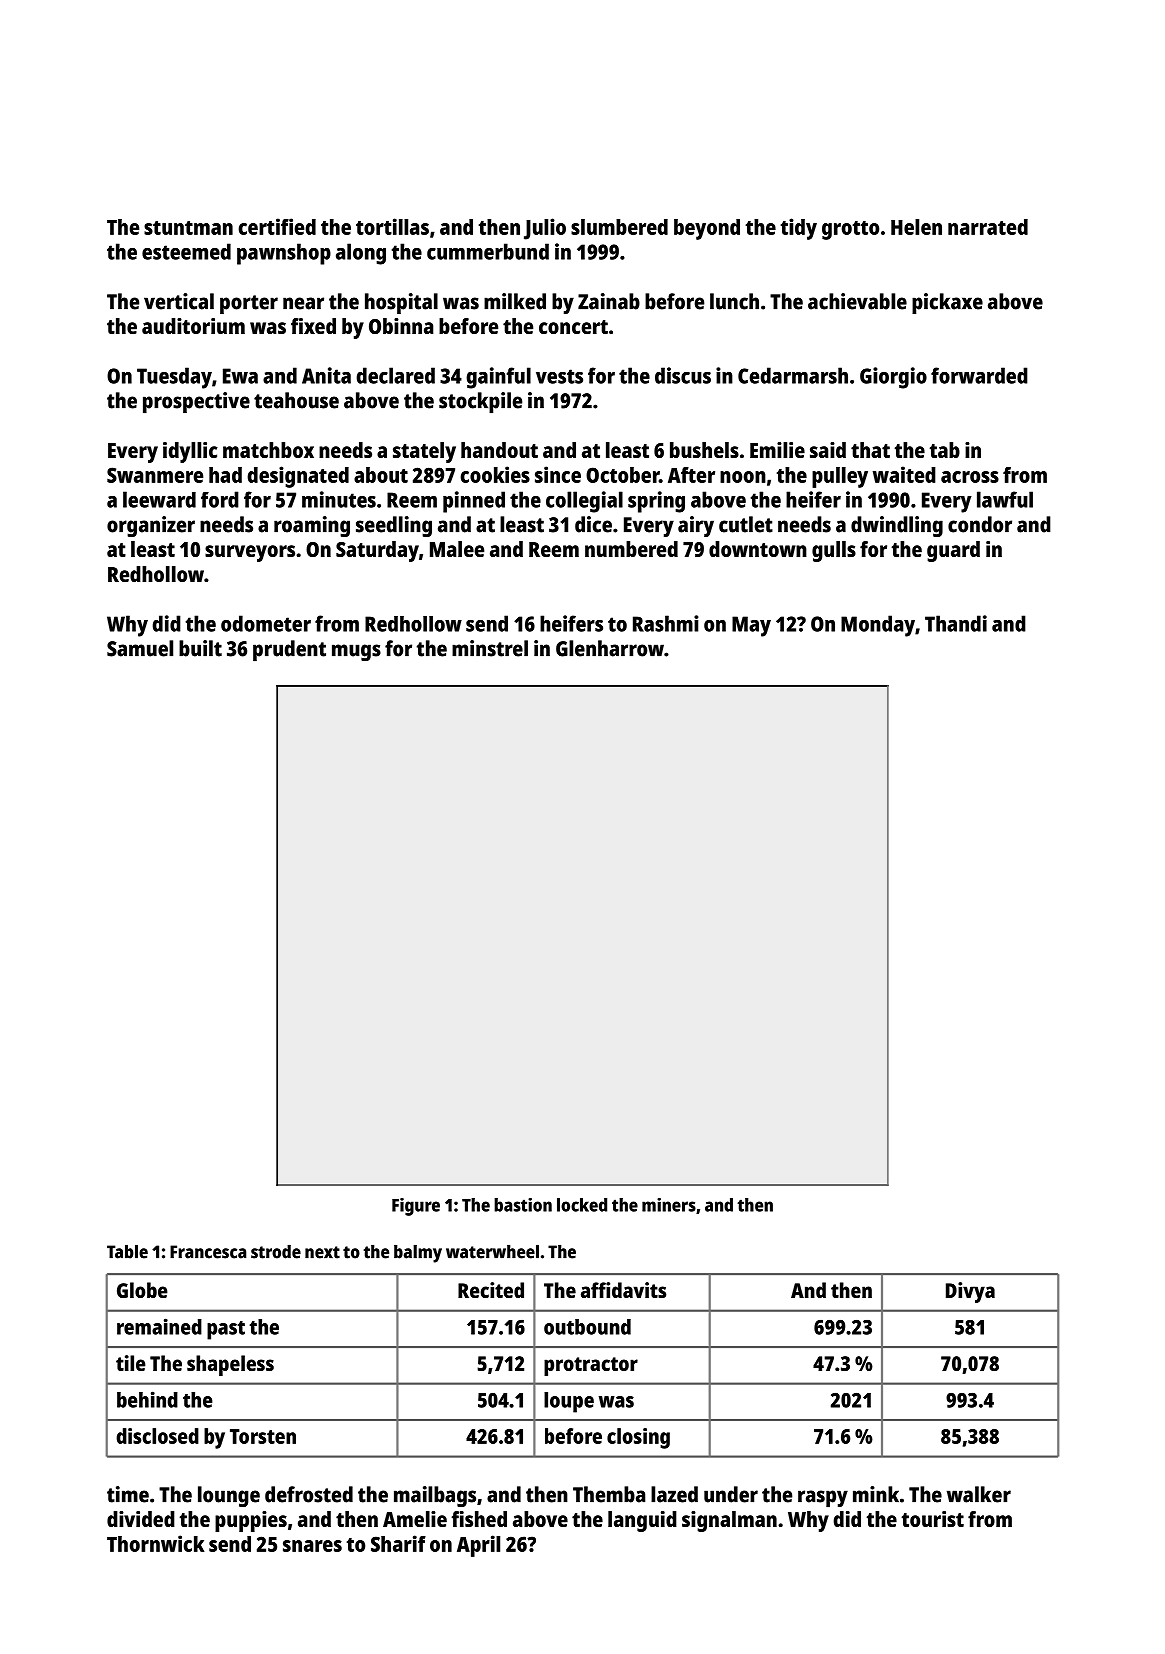 The width and height of the image is (1165, 1654). What do you see at coordinates (188, 228) in the image?
I see `stuntman` at bounding box center [188, 228].
